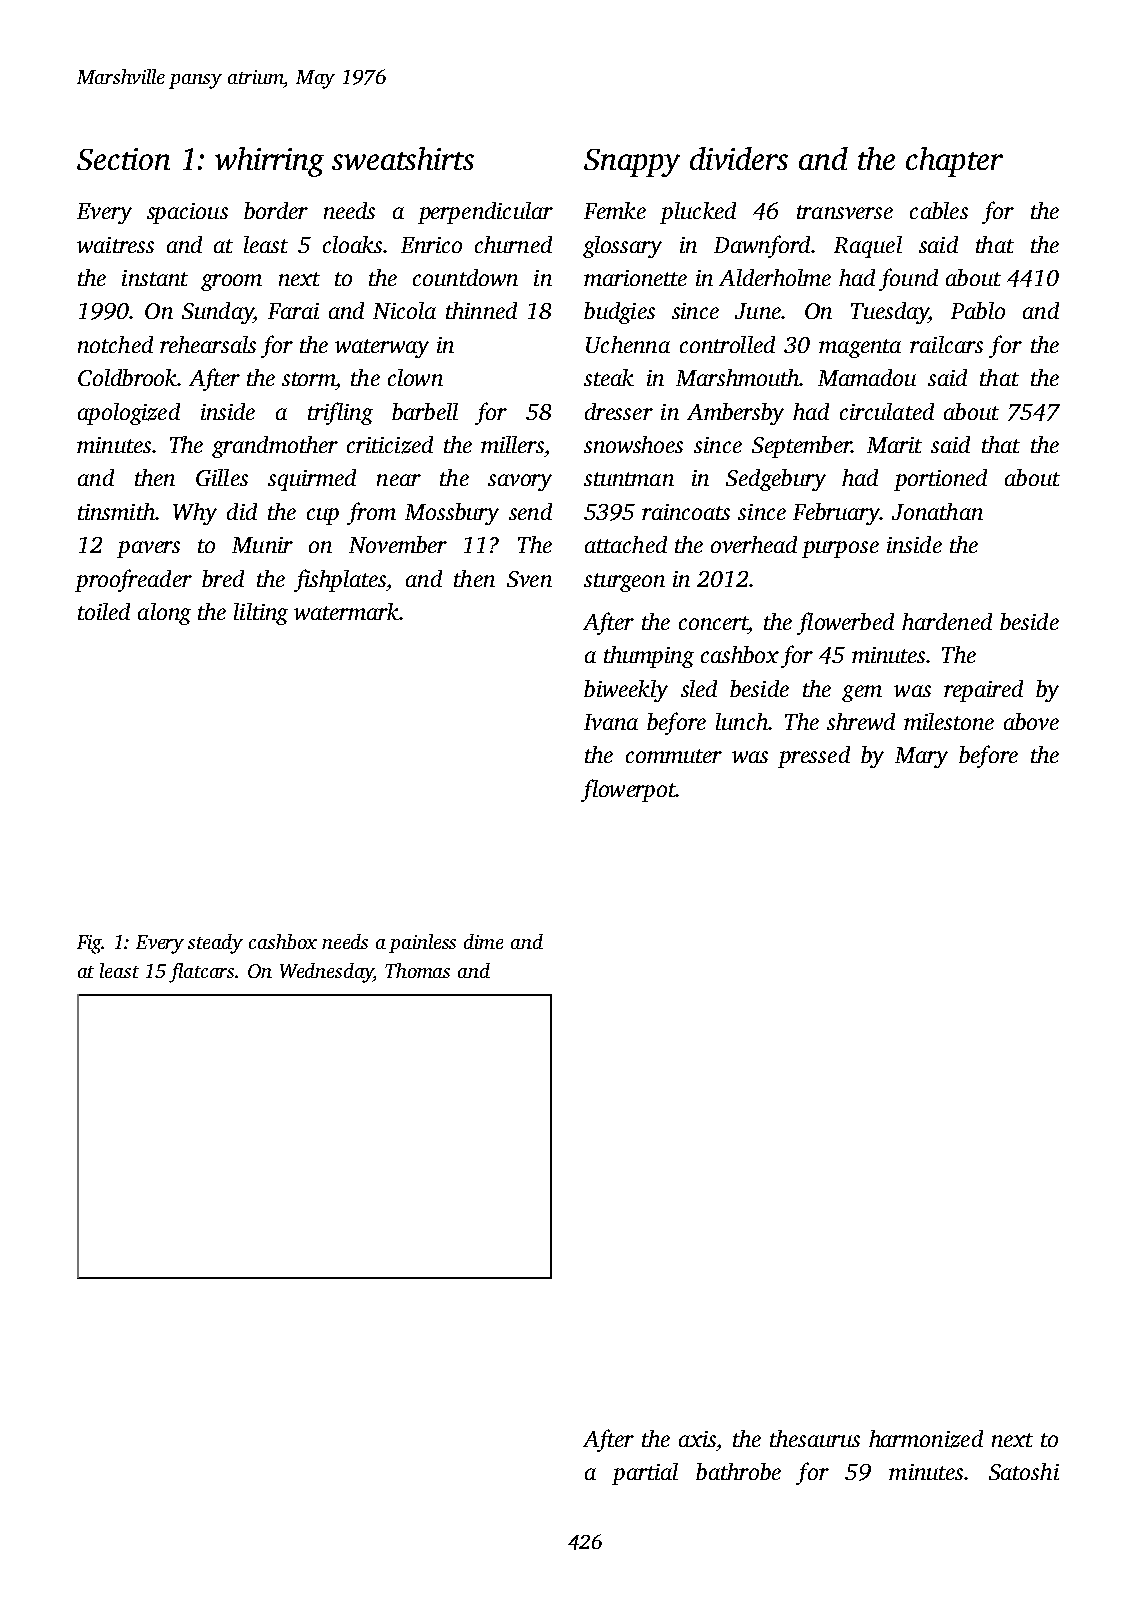 This screenshot has width=1136, height=1614. Describe the element at coordinates (417, 970) in the screenshot. I see `Thomas` at that location.
